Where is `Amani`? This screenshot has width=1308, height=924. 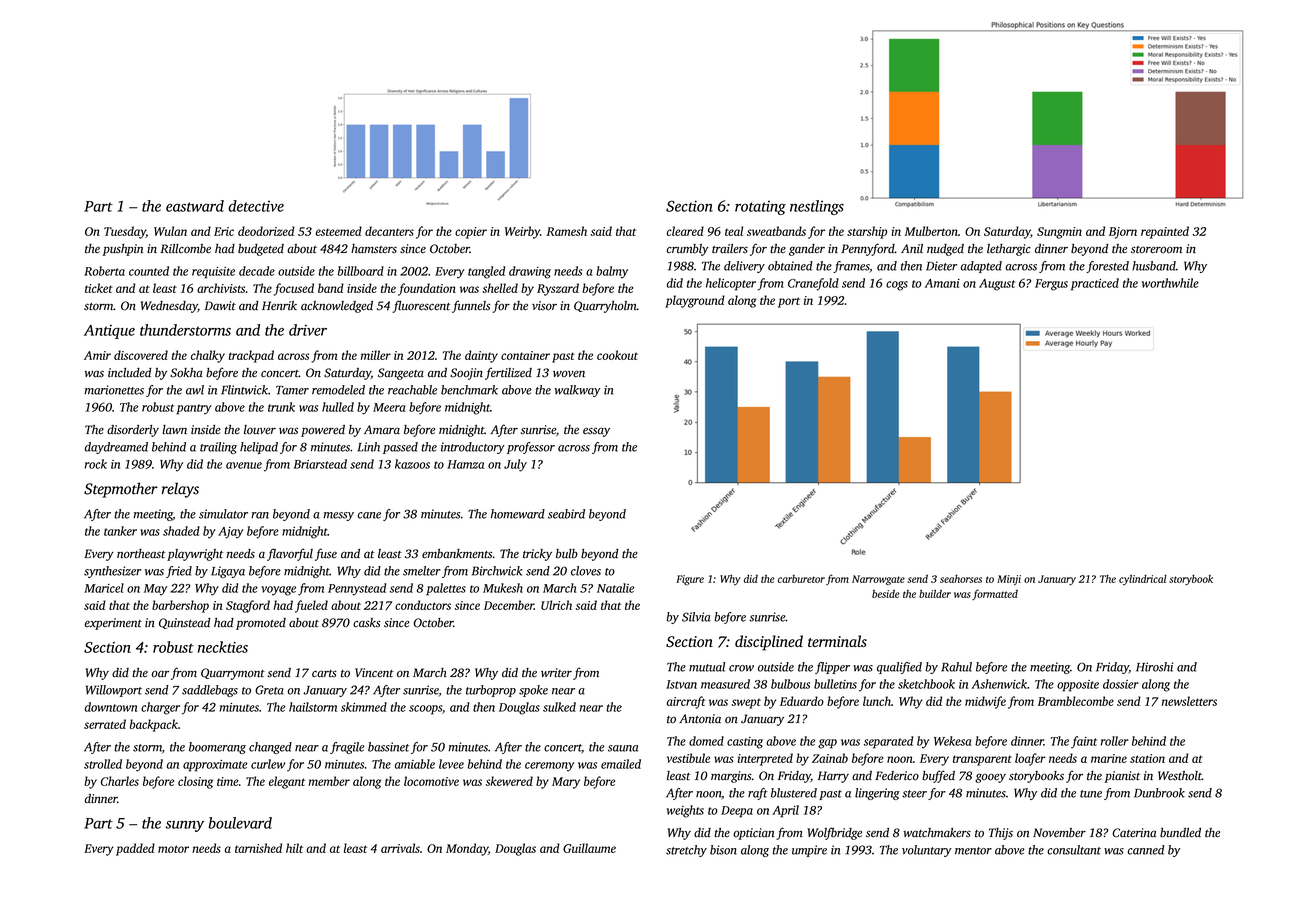 Amani is located at coordinates (942, 283).
